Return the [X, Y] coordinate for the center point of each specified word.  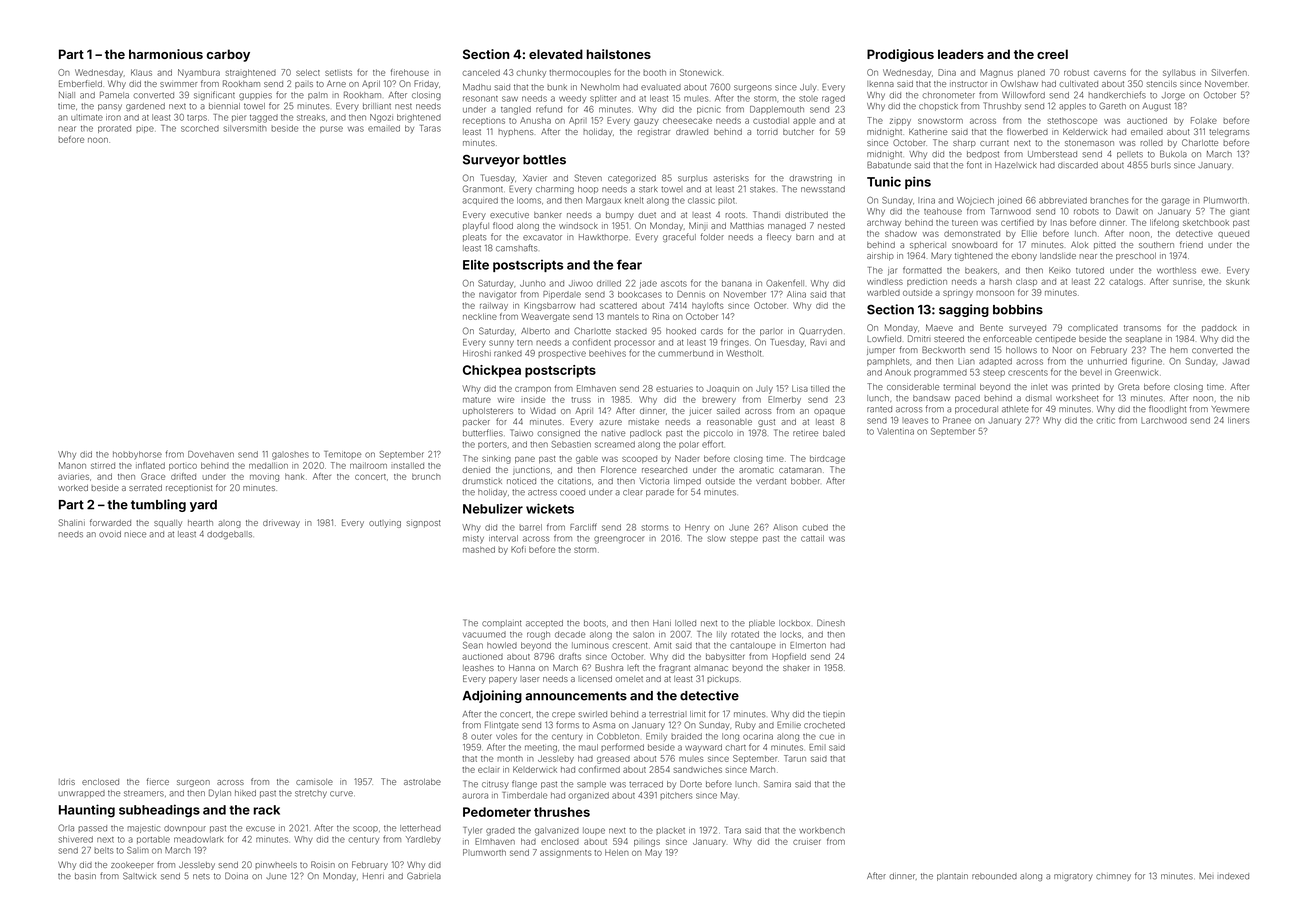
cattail [812, 538]
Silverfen [1229, 72]
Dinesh [831, 623]
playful [476, 226]
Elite [476, 264]
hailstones [619, 54]
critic [1106, 421]
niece [135, 535]
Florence [618, 469]
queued [1233, 234]
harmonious [166, 54]
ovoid [110, 534]
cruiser [806, 841]
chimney [1113, 877]
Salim [138, 850]
